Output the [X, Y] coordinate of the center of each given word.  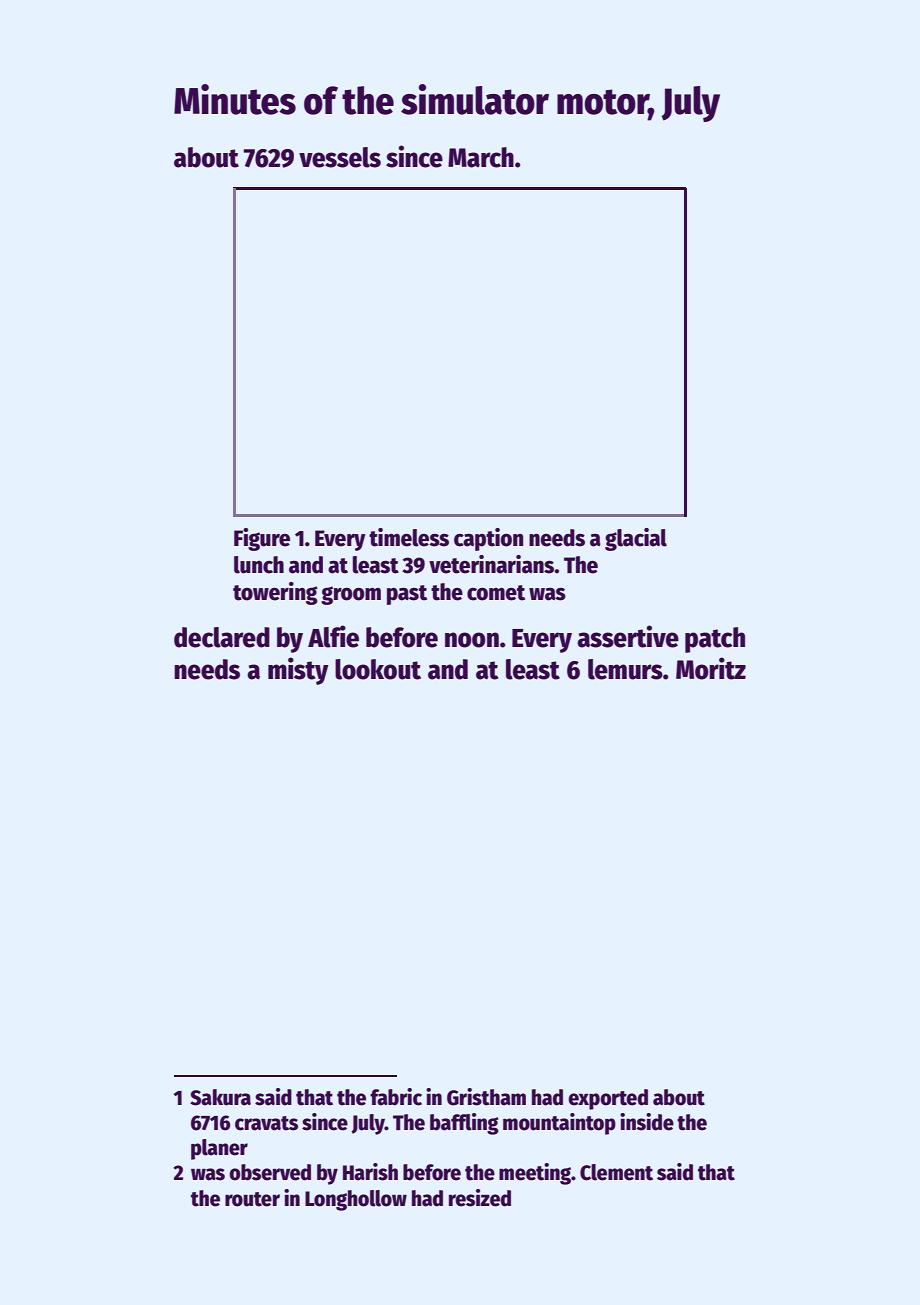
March [481, 157]
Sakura [220, 1097]
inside [647, 1122]
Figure [262, 539]
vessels [340, 157]
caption [488, 539]
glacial [636, 539]
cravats [266, 1123]
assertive [628, 636]
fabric [396, 1097]
